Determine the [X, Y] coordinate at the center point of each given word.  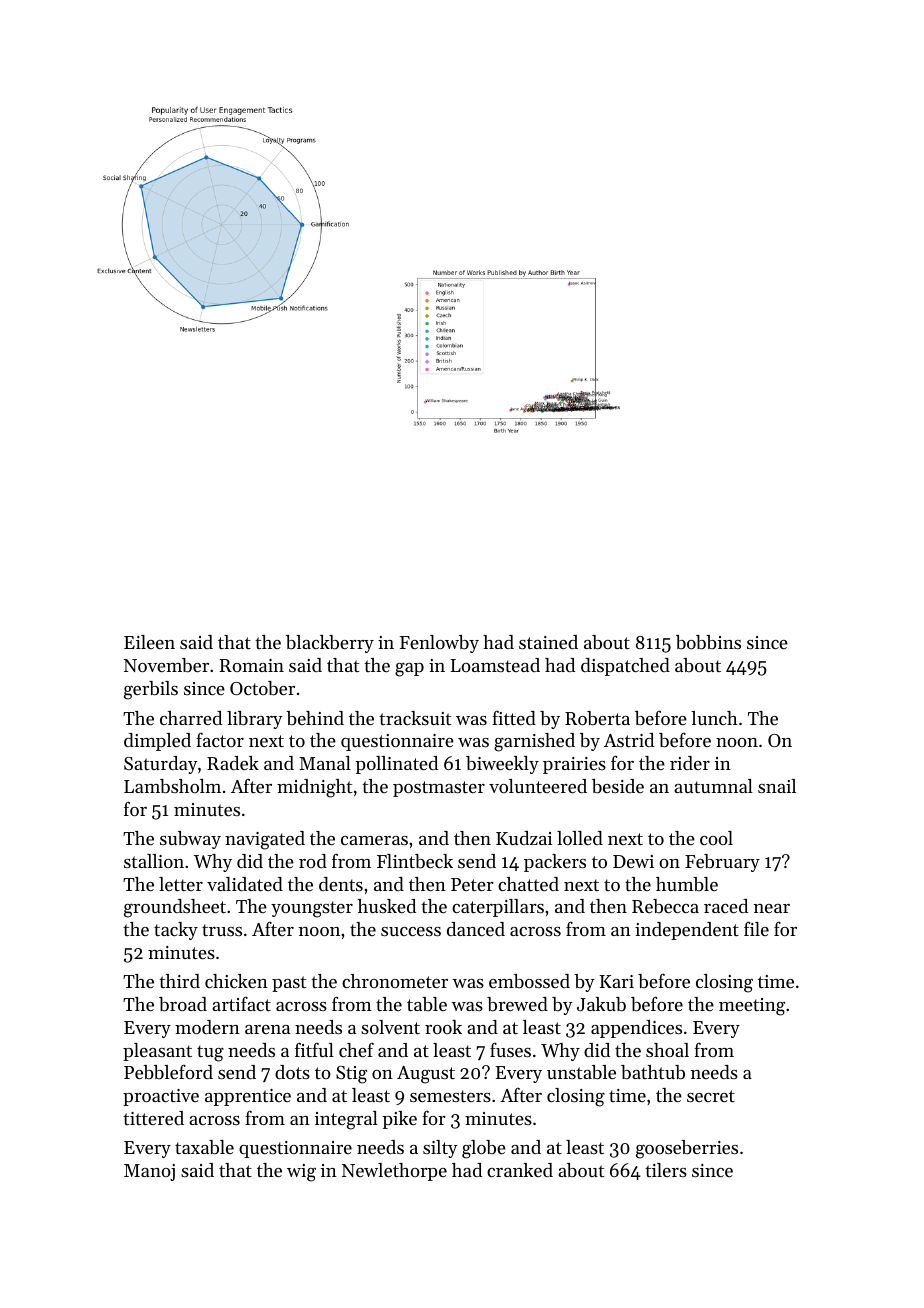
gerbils [151, 690]
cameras [374, 840]
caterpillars [498, 908]
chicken [236, 981]
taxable [204, 1147]
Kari [617, 981]
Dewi [633, 861]
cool [716, 838]
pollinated [396, 765]
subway [190, 840]
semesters [450, 1096]
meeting [752, 1007]
